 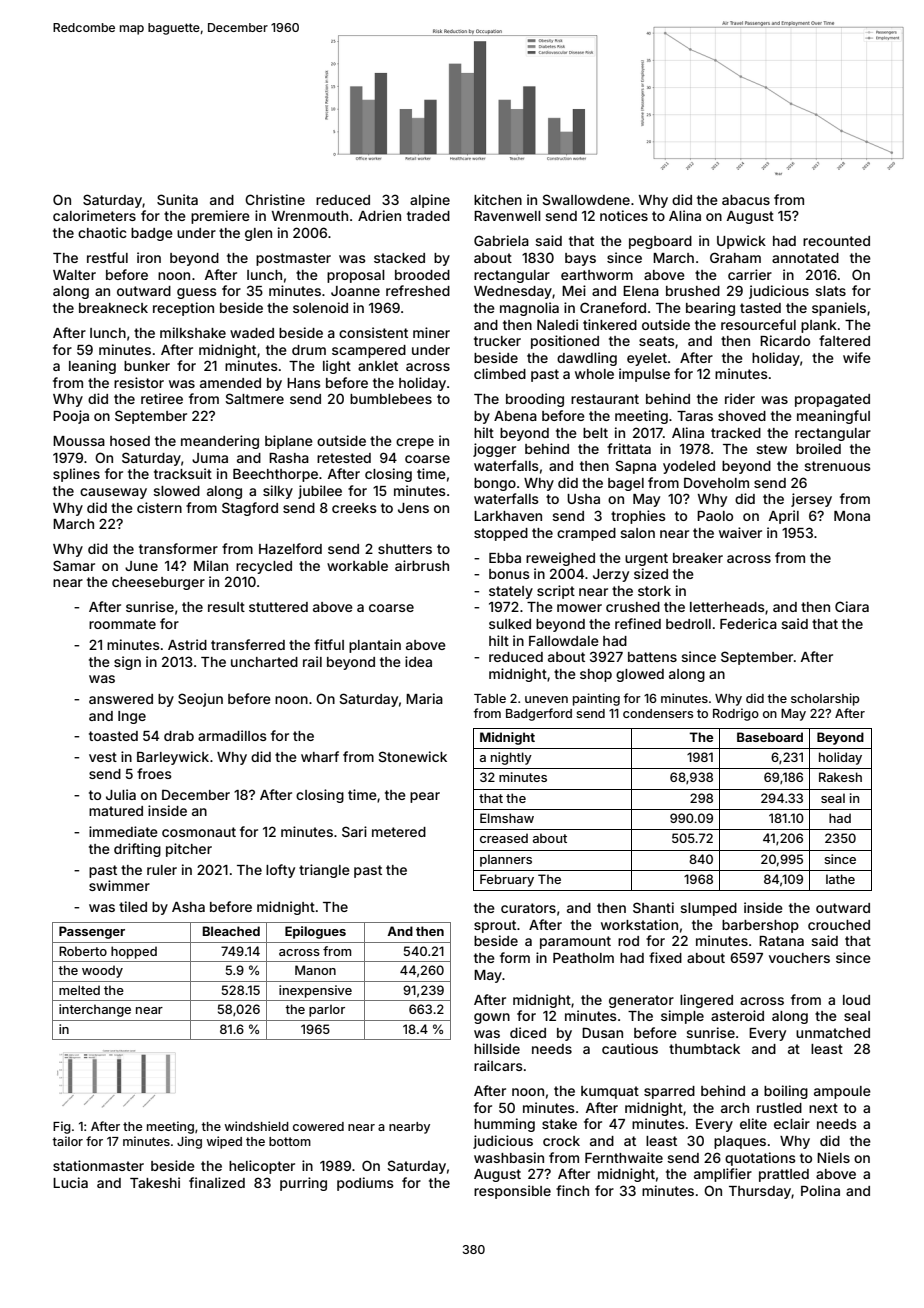 What do you see at coordinates (379, 215) in the screenshot?
I see `Adrien` at bounding box center [379, 215].
